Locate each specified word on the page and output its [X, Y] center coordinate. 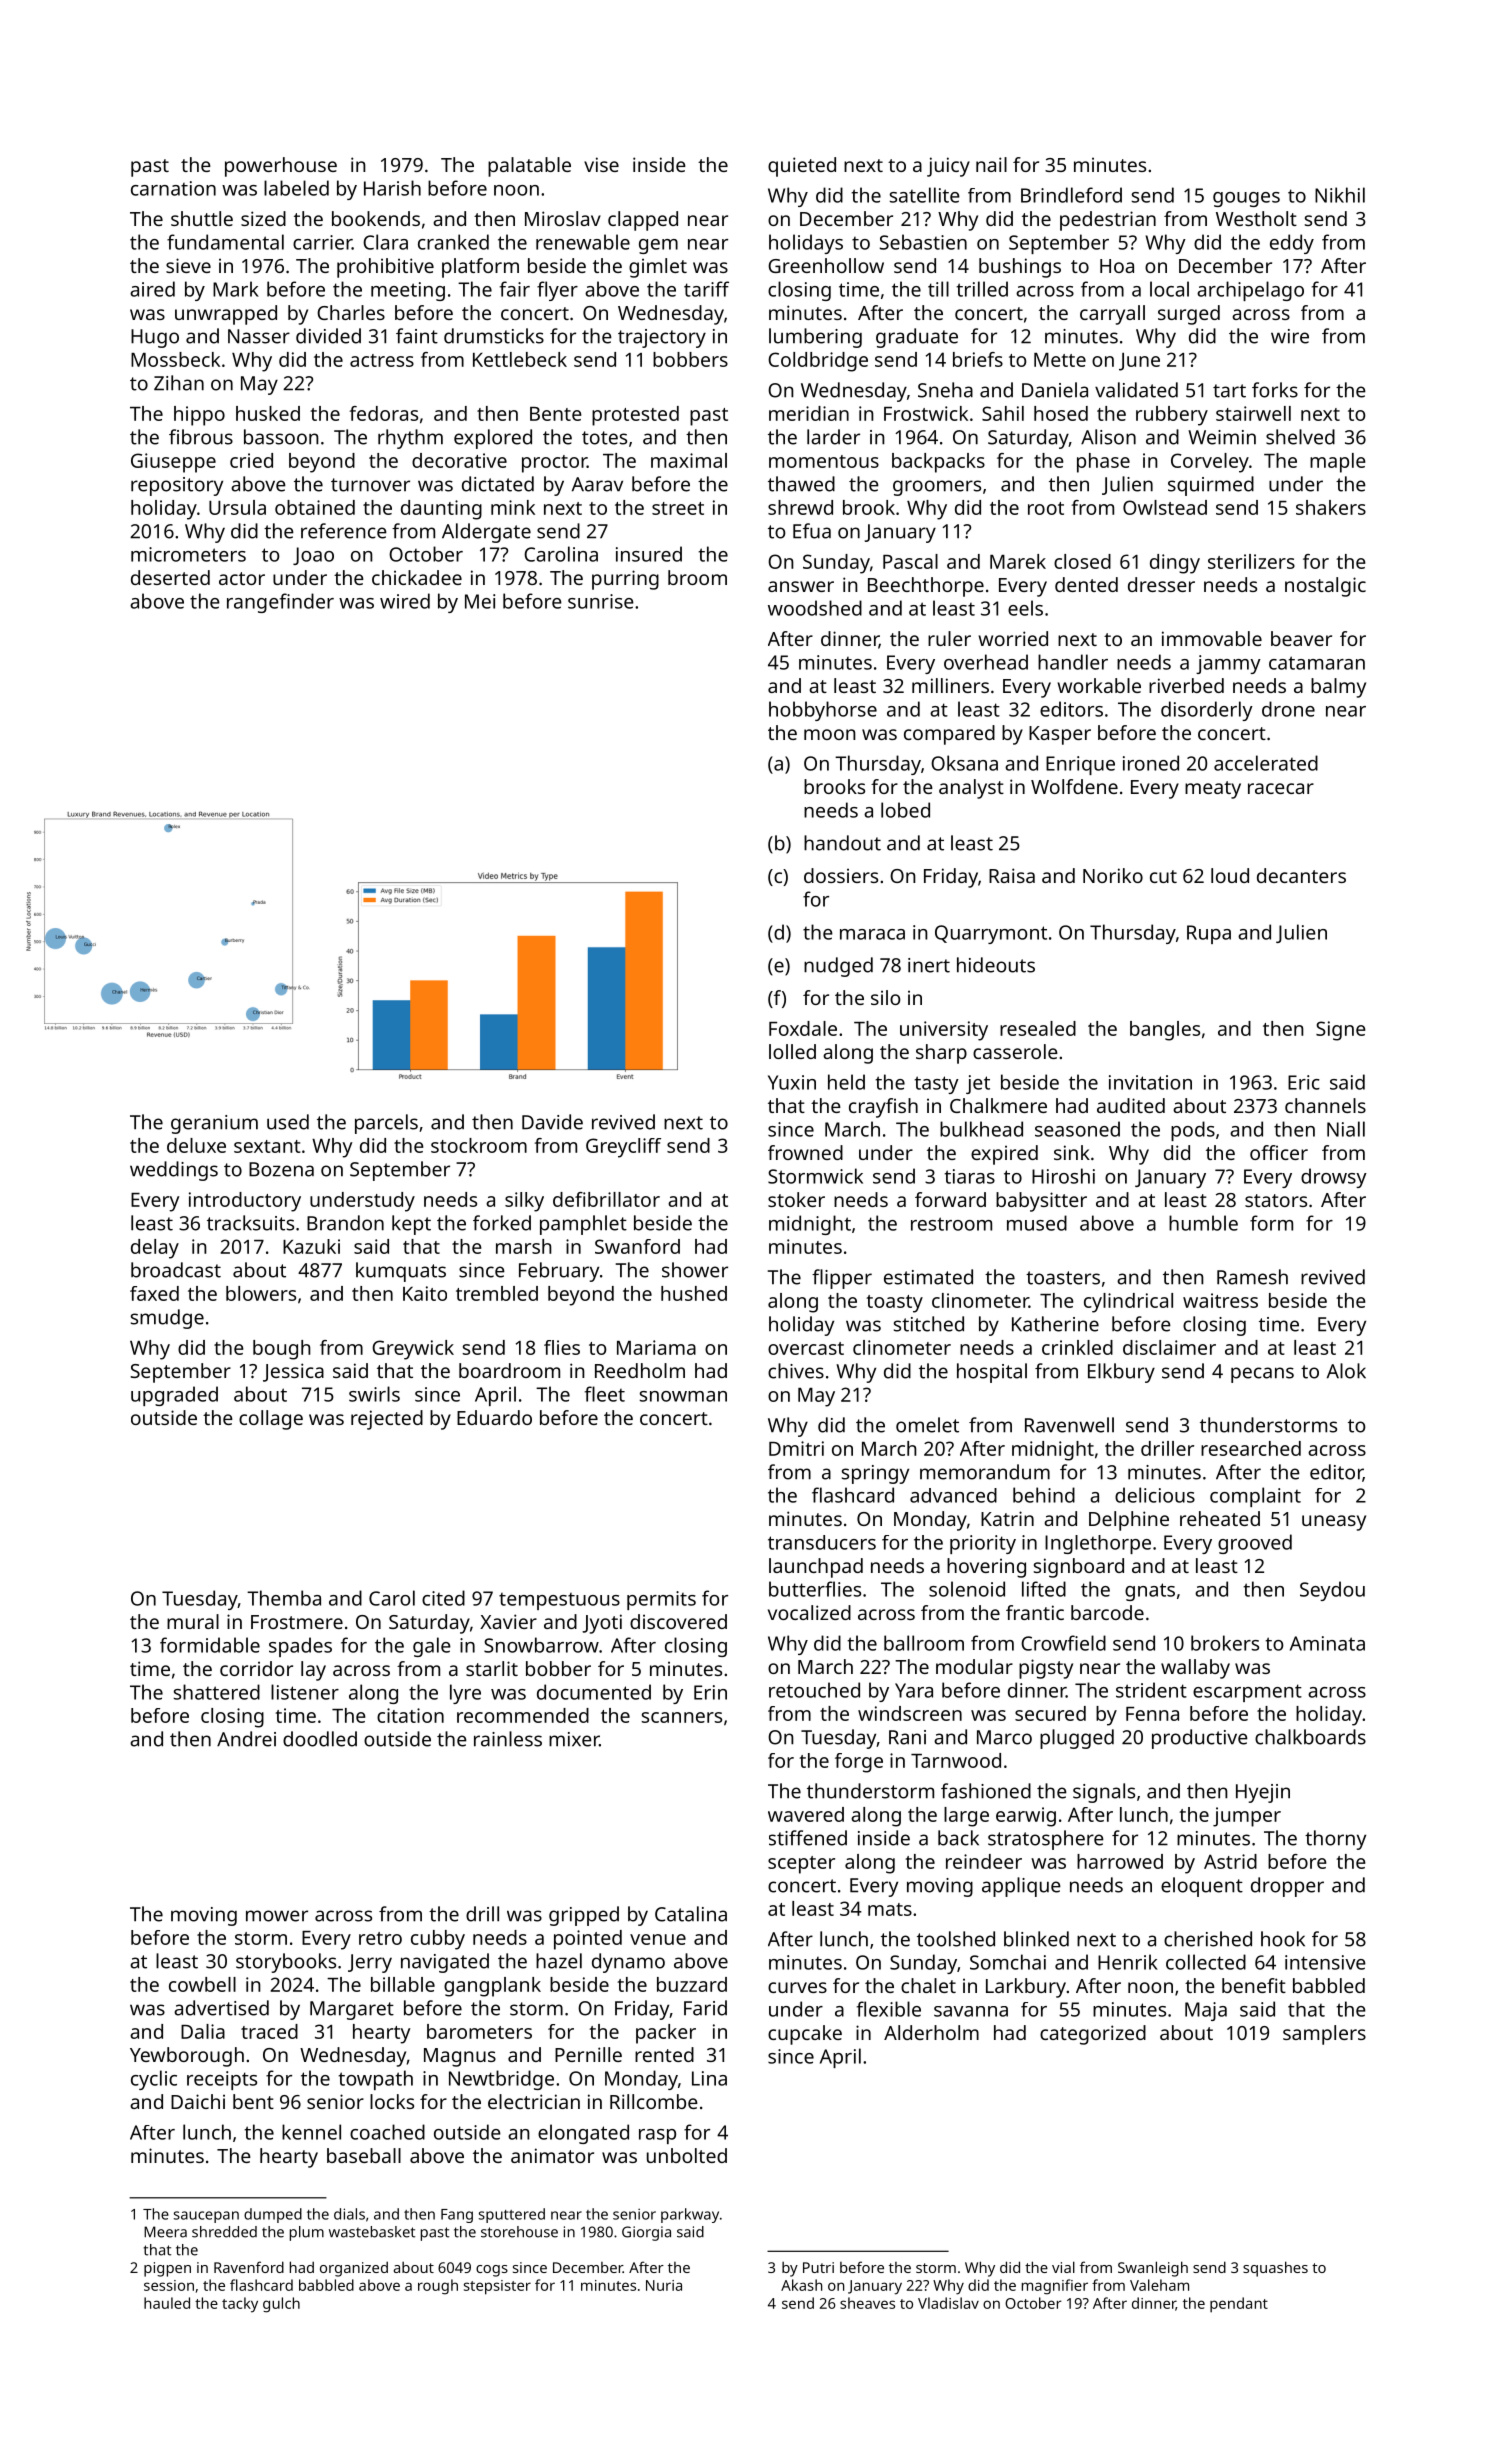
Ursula [237, 507]
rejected [387, 1420]
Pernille [588, 2054]
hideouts [996, 965]
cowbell [202, 1984]
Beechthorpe [926, 587]
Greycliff [623, 1148]
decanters [1301, 875]
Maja [1206, 2011]
